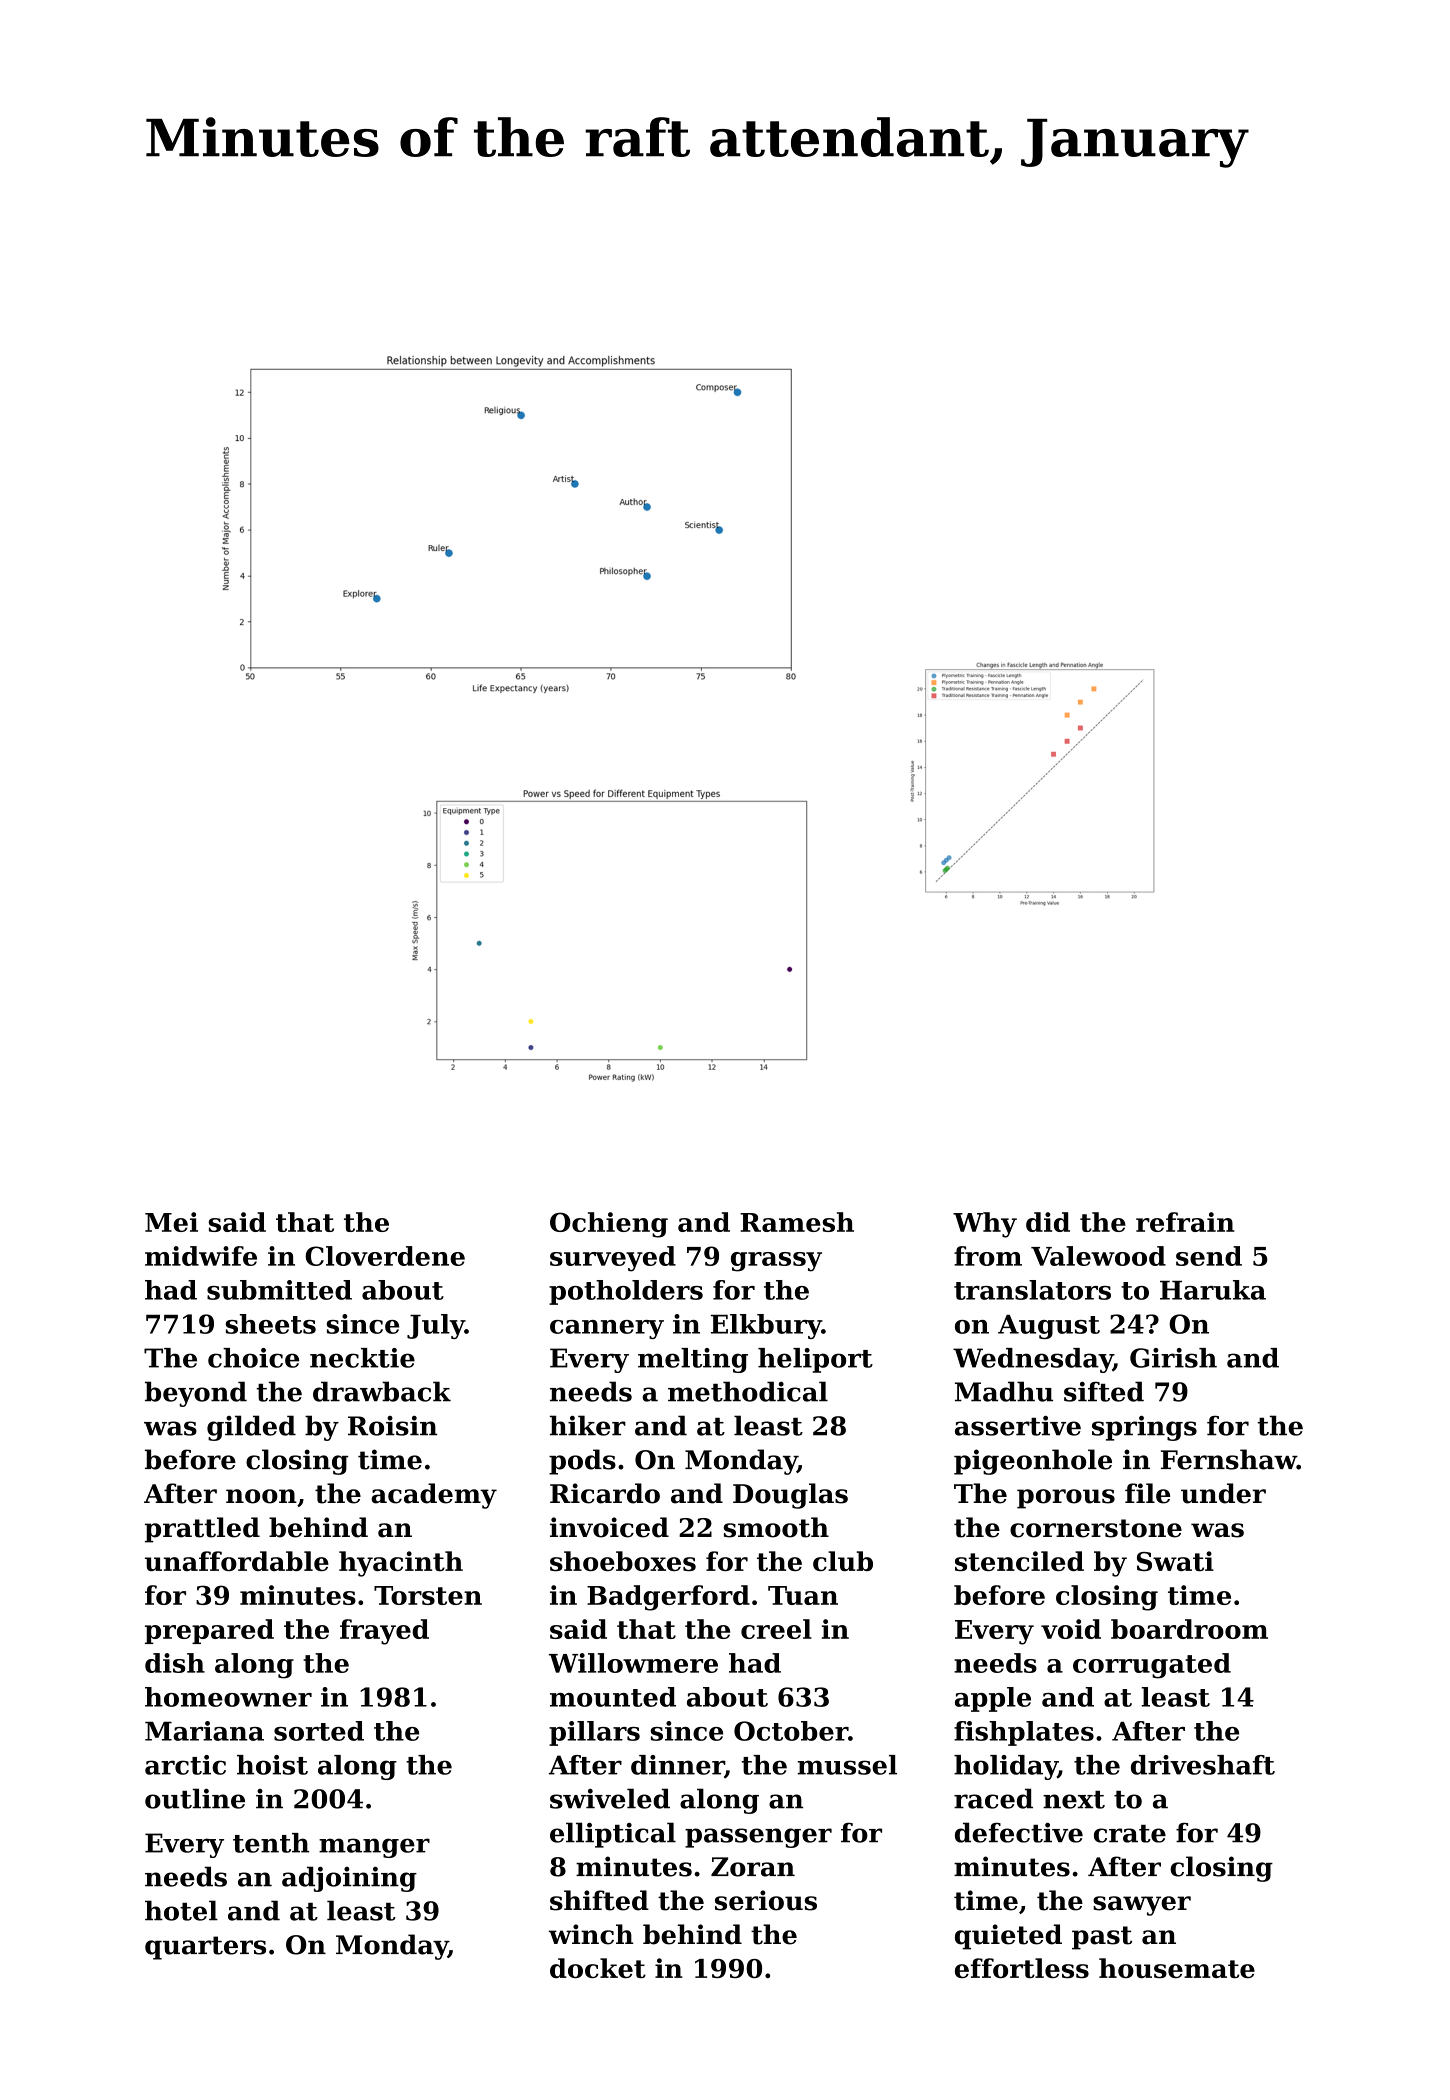  What do you see at coordinates (205, 1948) in the image?
I see `quarters` at bounding box center [205, 1948].
